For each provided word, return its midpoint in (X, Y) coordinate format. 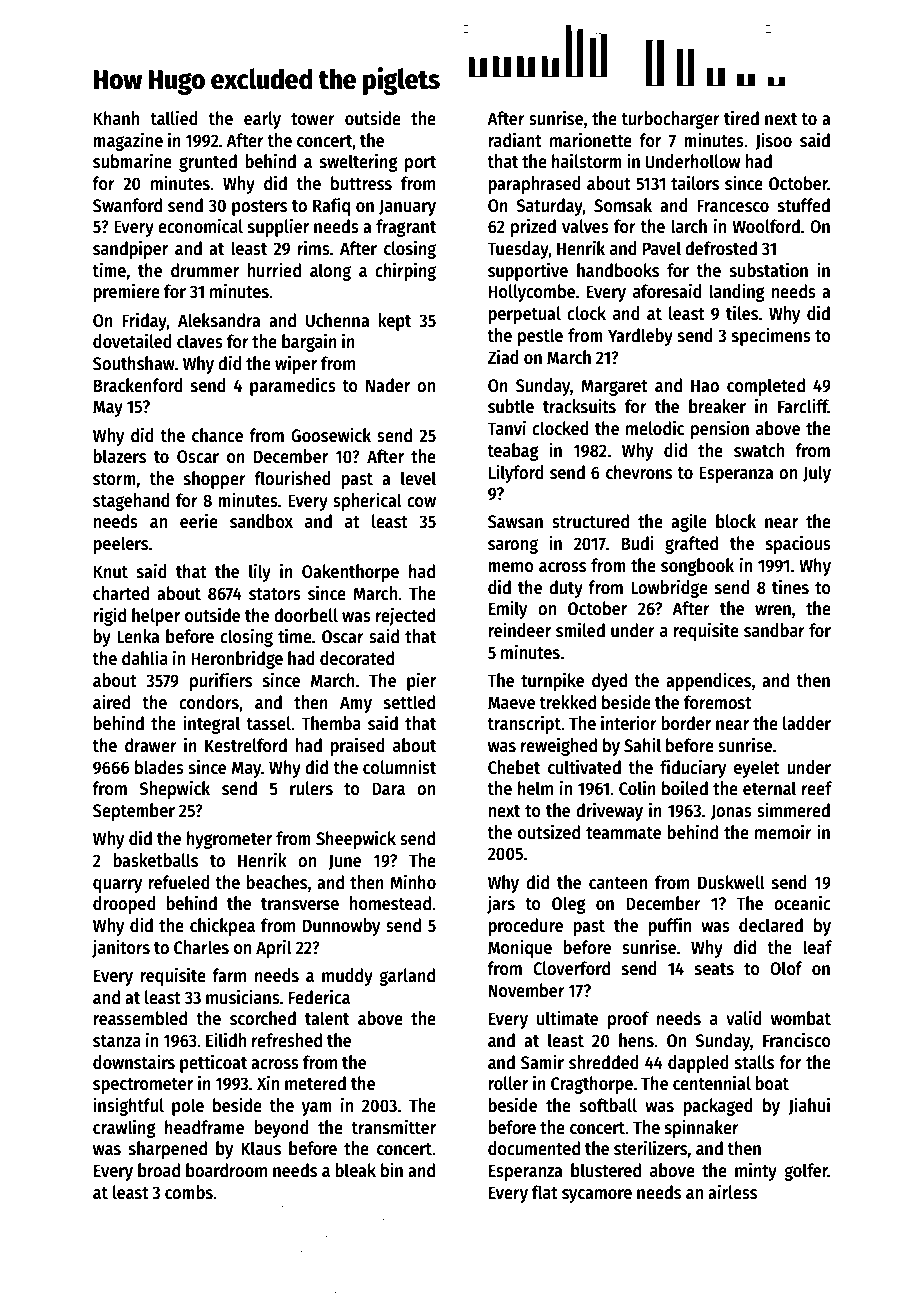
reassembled (140, 1018)
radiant (515, 140)
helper (156, 617)
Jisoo (773, 141)
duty (566, 589)
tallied (174, 118)
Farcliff (803, 406)
